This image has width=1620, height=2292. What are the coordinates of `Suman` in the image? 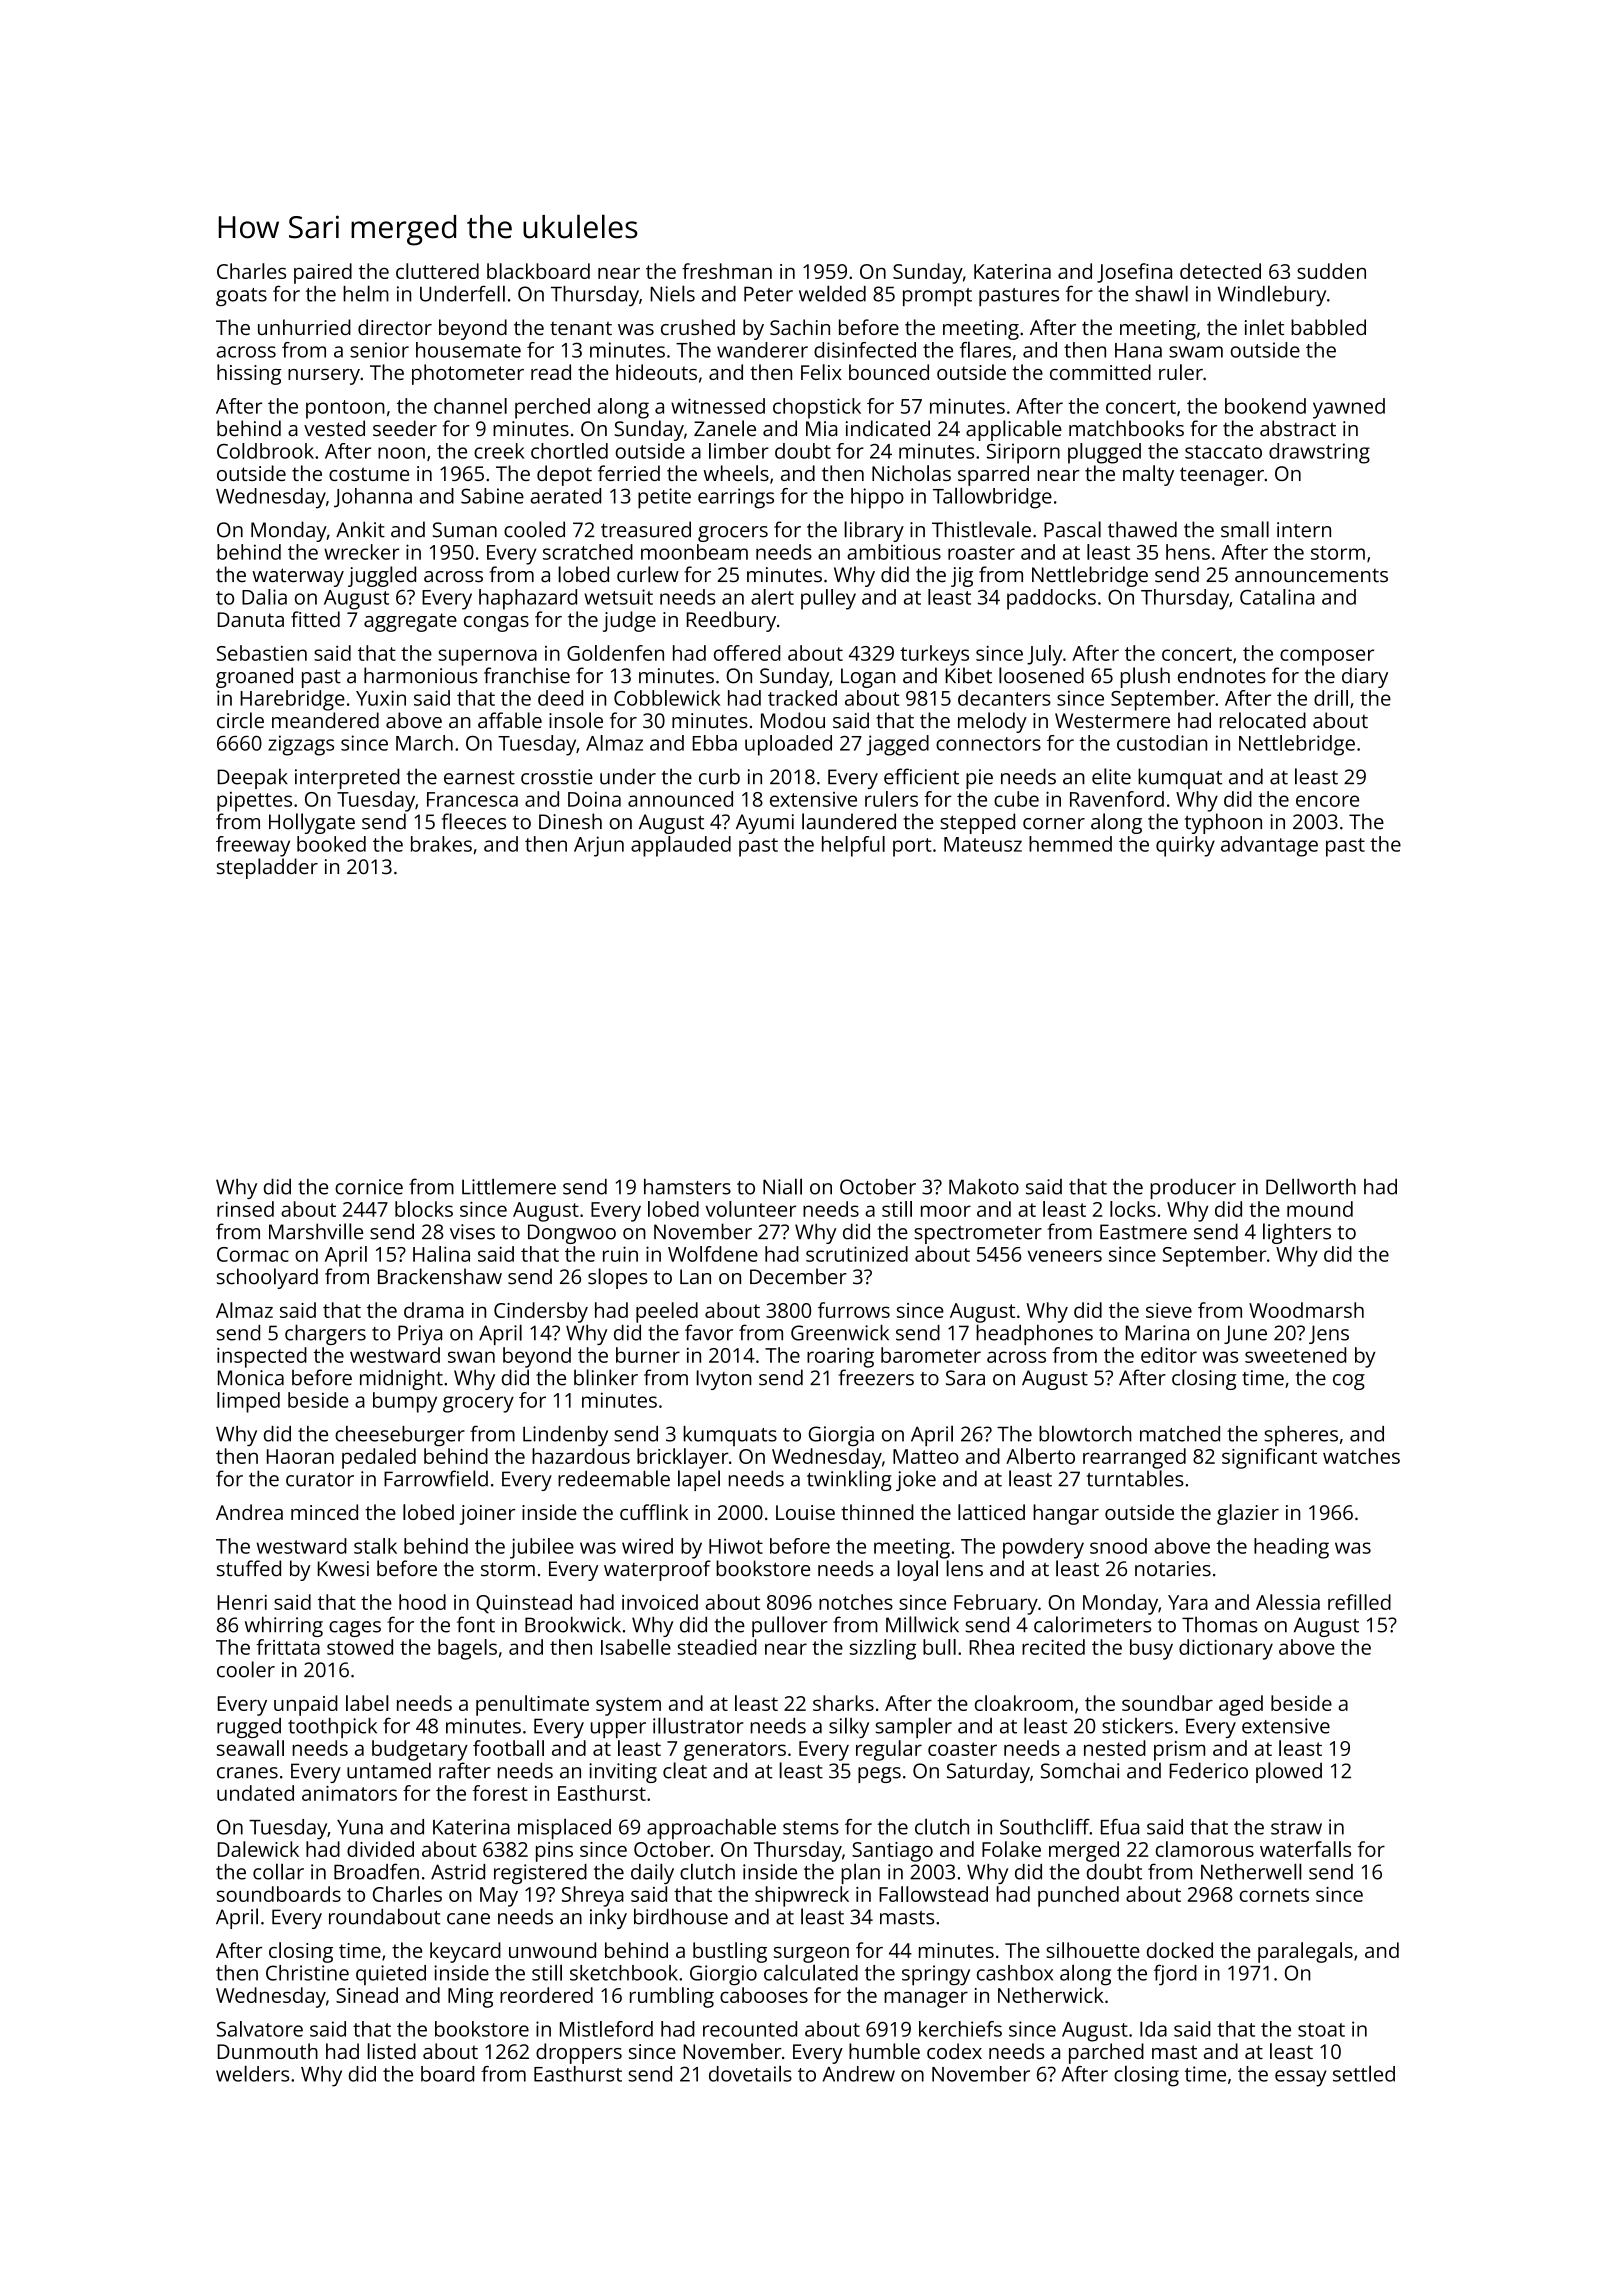 It's located at (465, 530).
